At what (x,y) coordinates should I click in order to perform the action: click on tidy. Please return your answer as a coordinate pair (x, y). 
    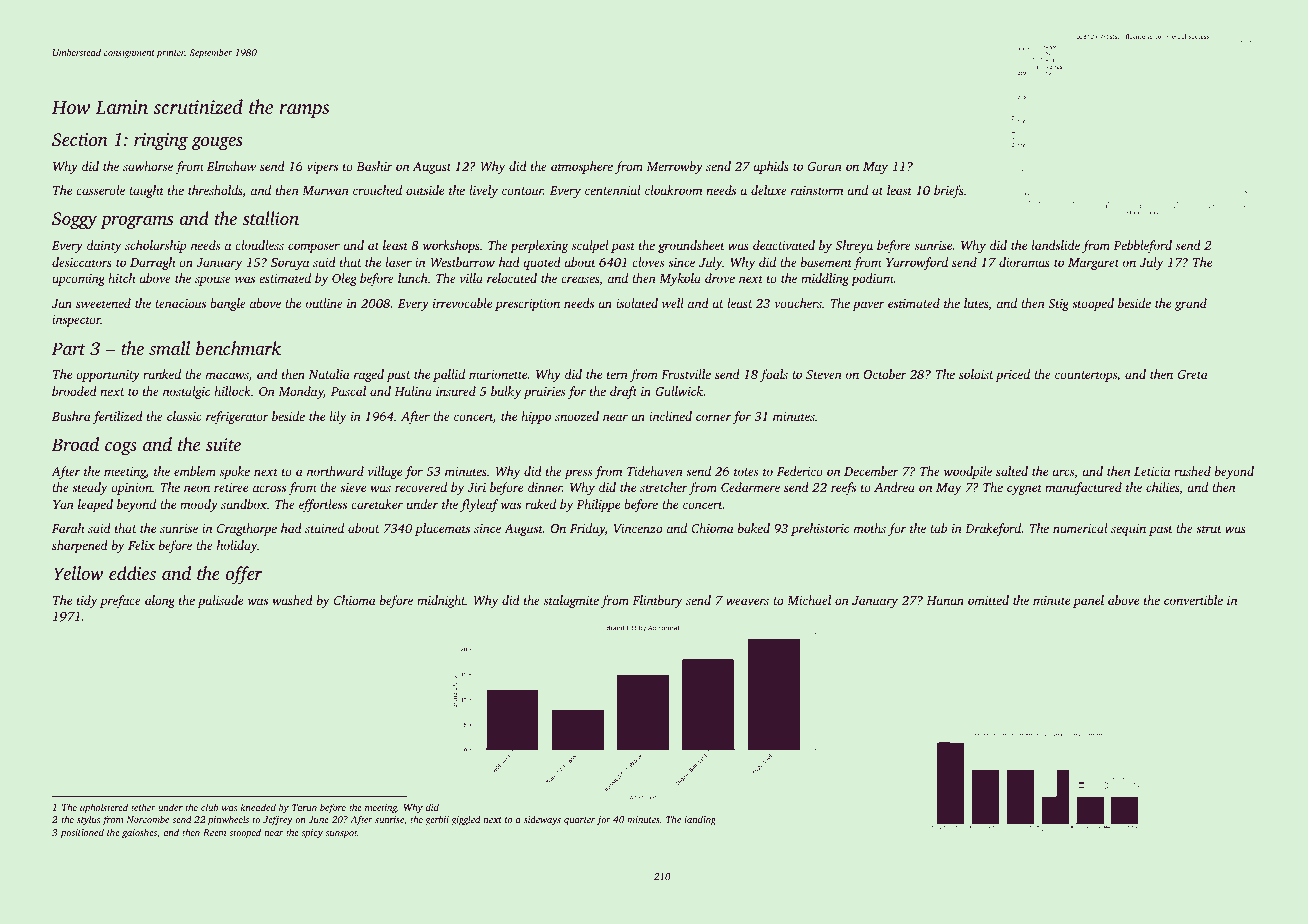
    Looking at the image, I should click on (87, 601).
